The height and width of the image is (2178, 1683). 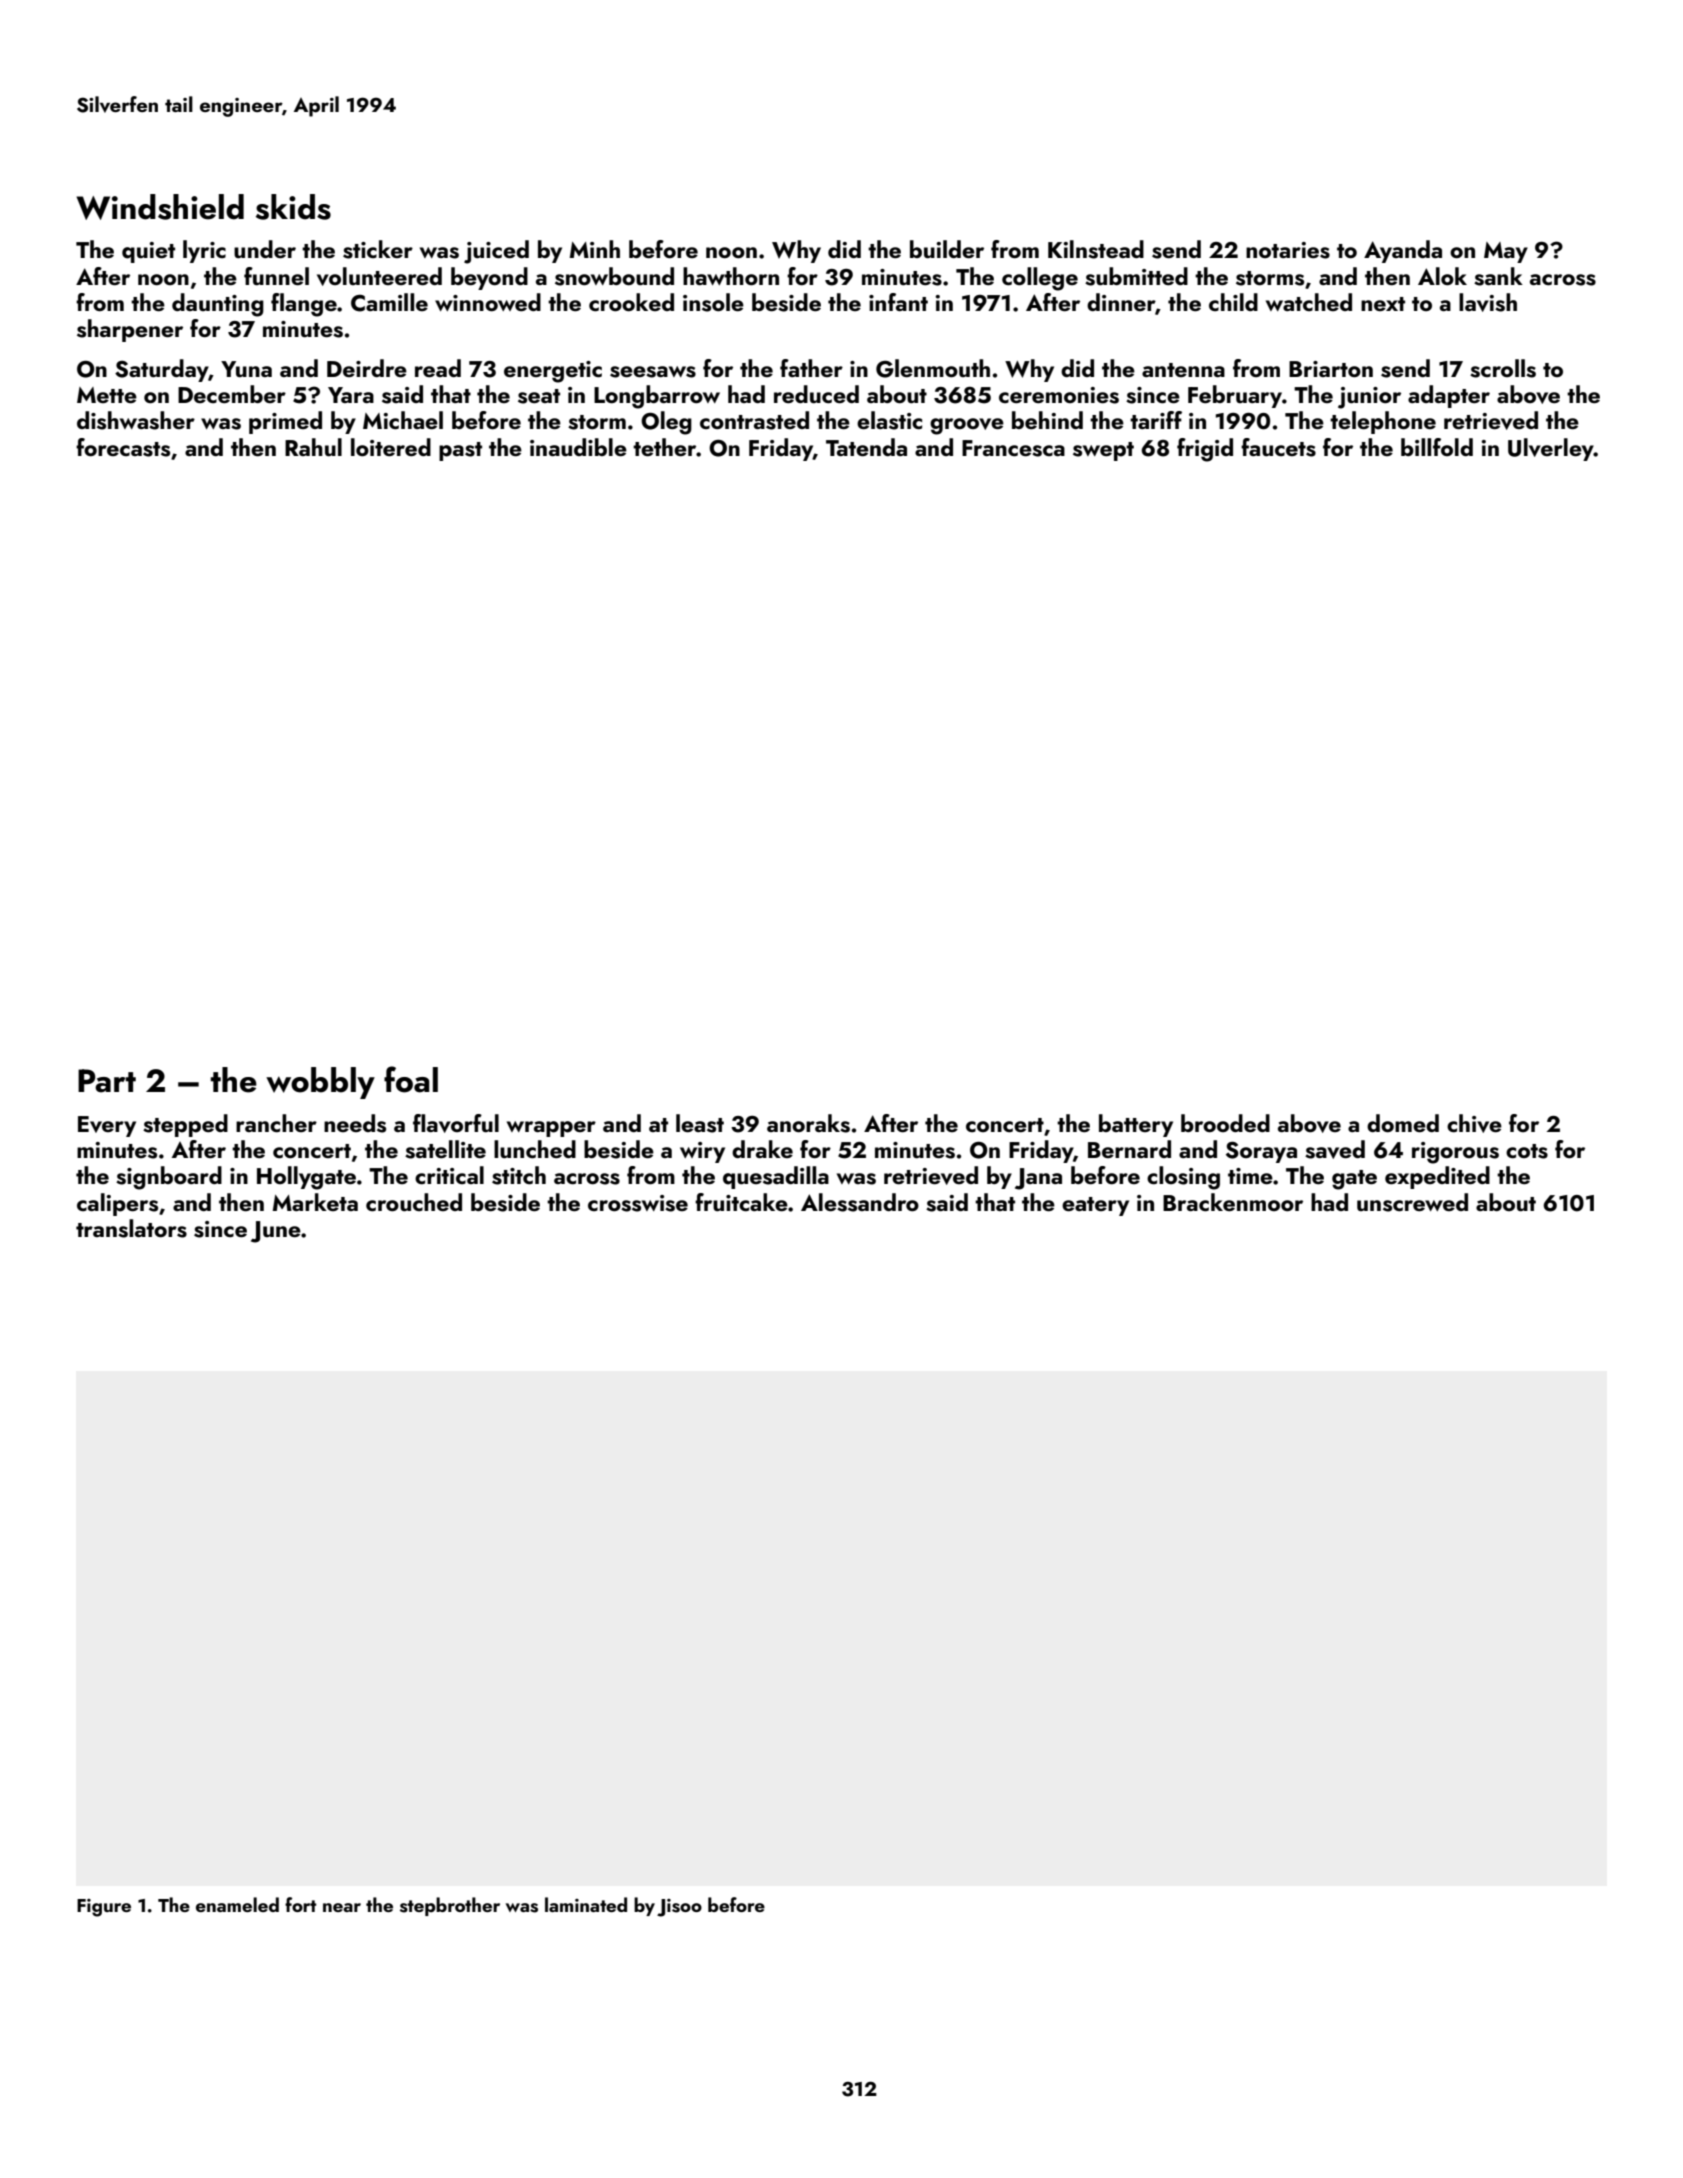 What do you see at coordinates (276, 1123) in the image?
I see `rancher` at bounding box center [276, 1123].
